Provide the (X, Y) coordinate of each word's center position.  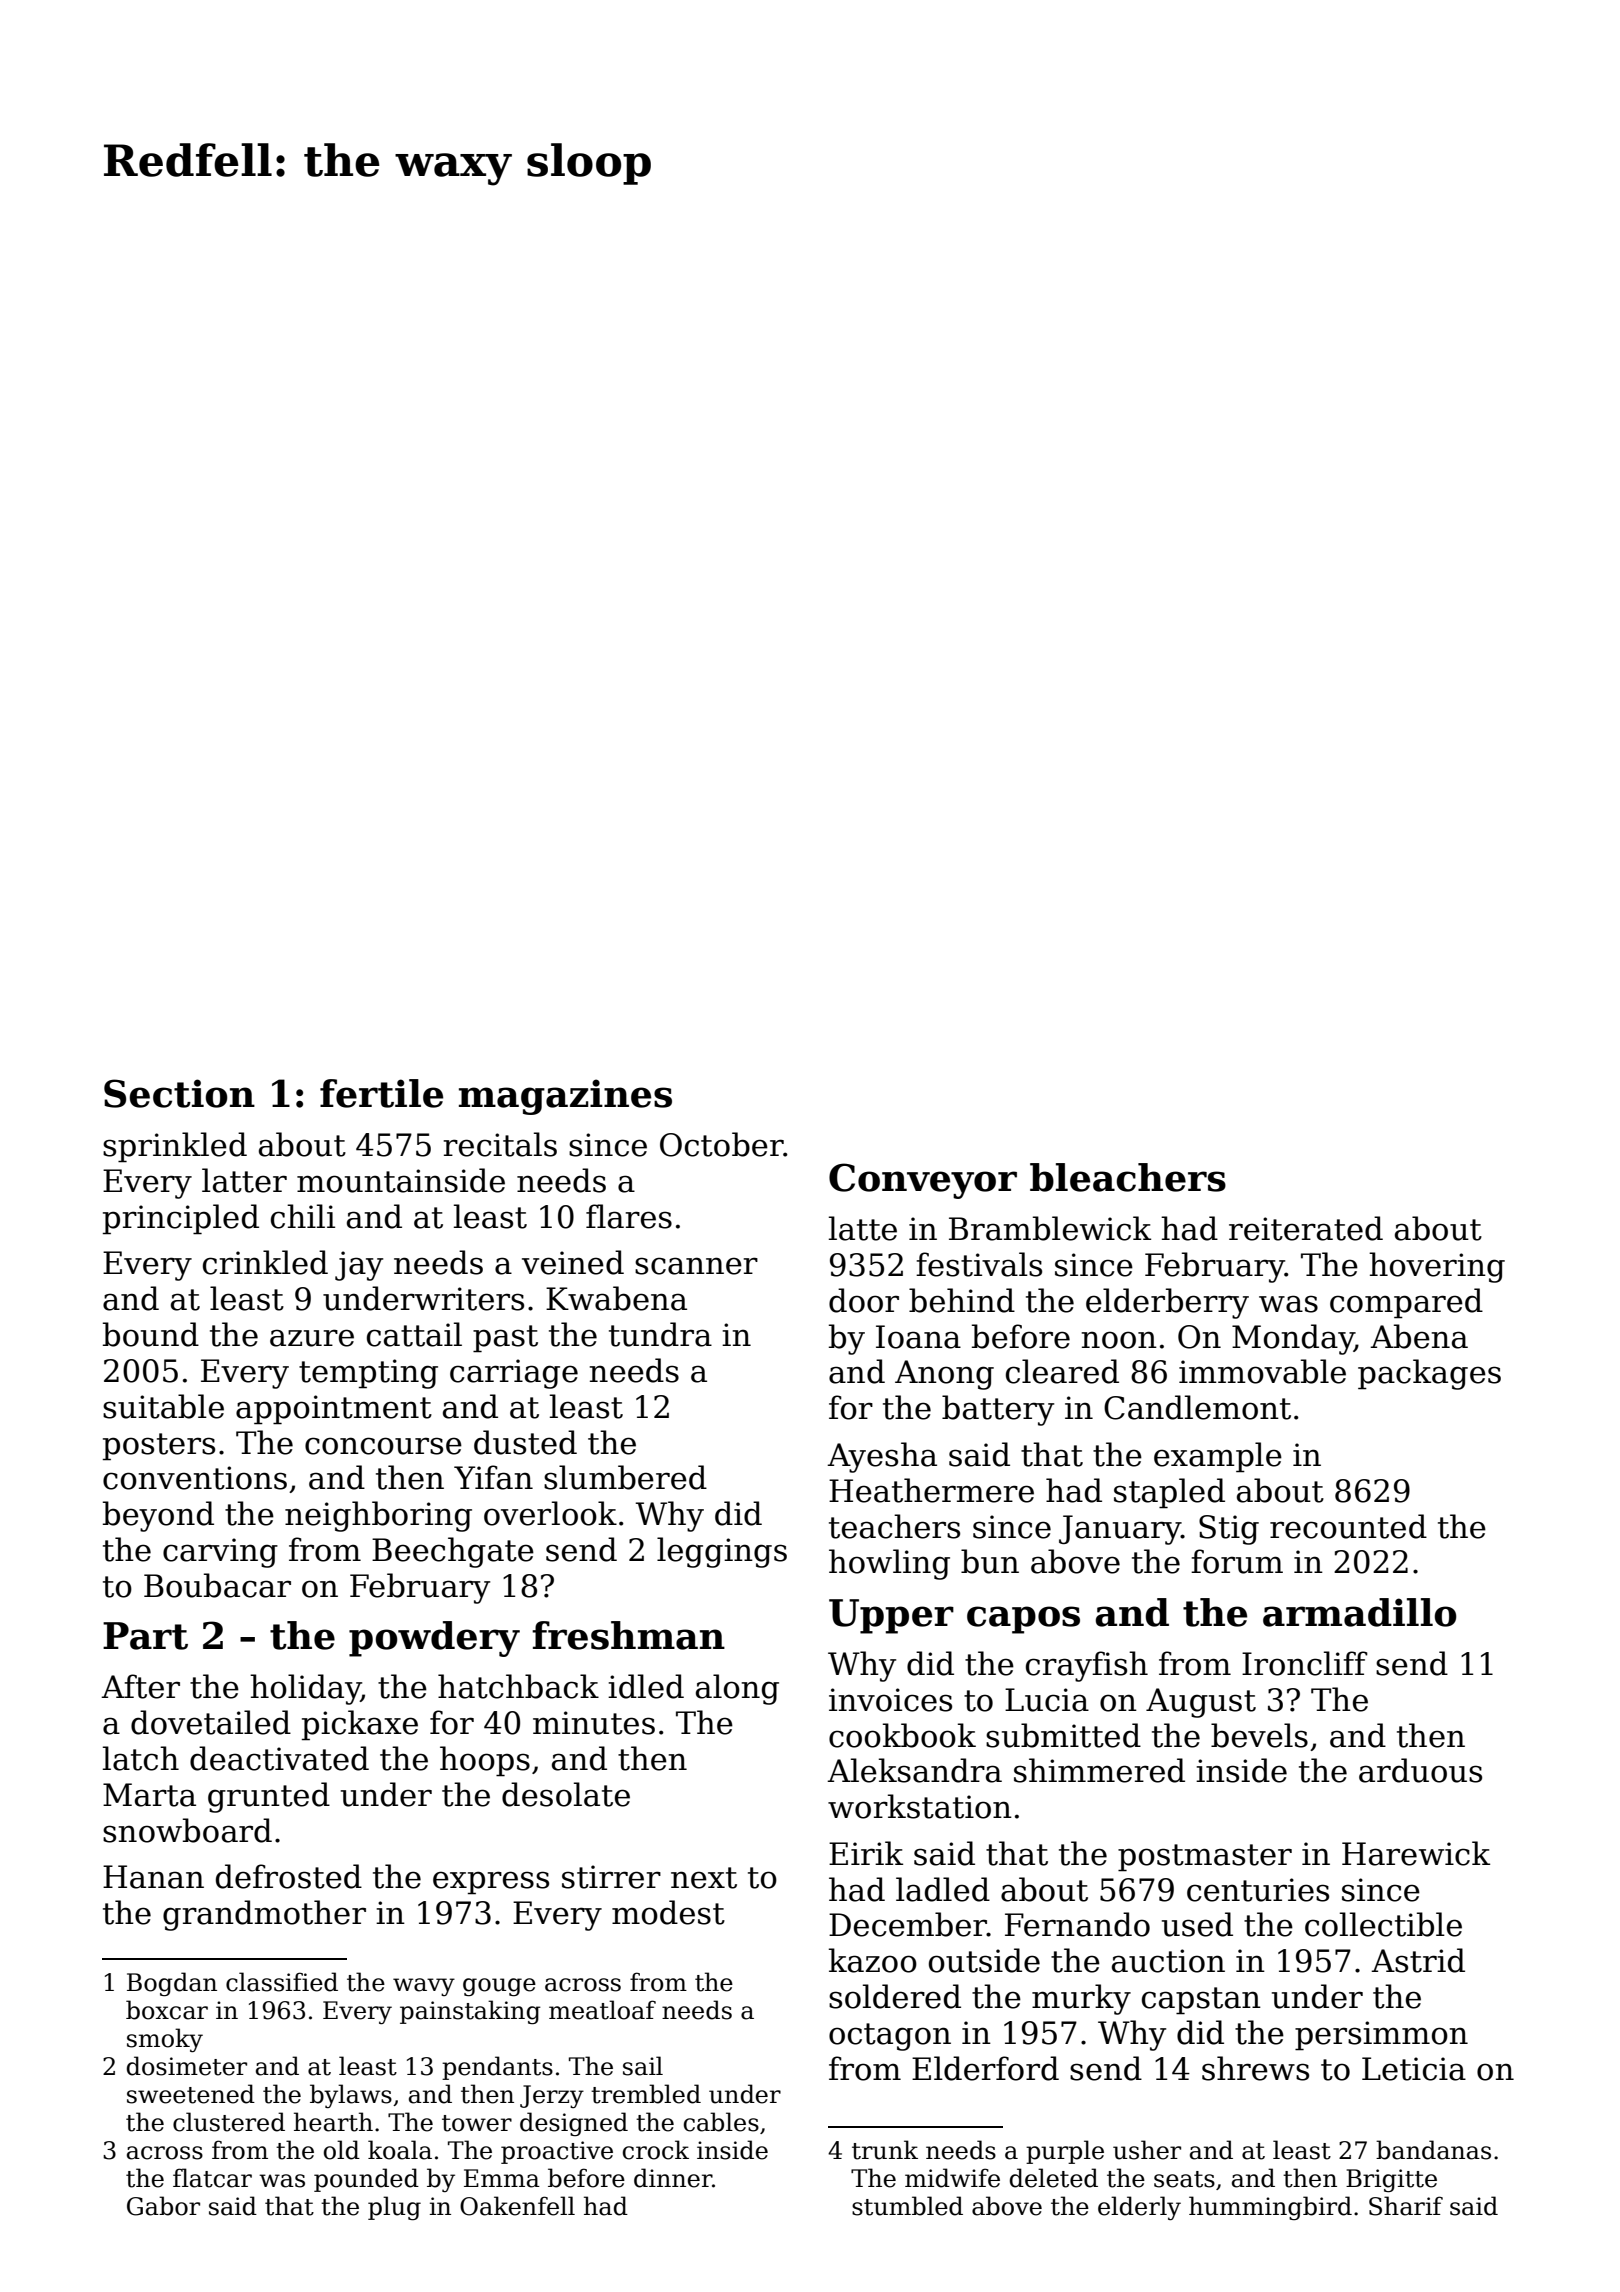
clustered (229, 2122)
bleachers (1128, 1177)
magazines (565, 1097)
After (140, 1686)
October (721, 1144)
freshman (628, 1635)
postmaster (1205, 1858)
